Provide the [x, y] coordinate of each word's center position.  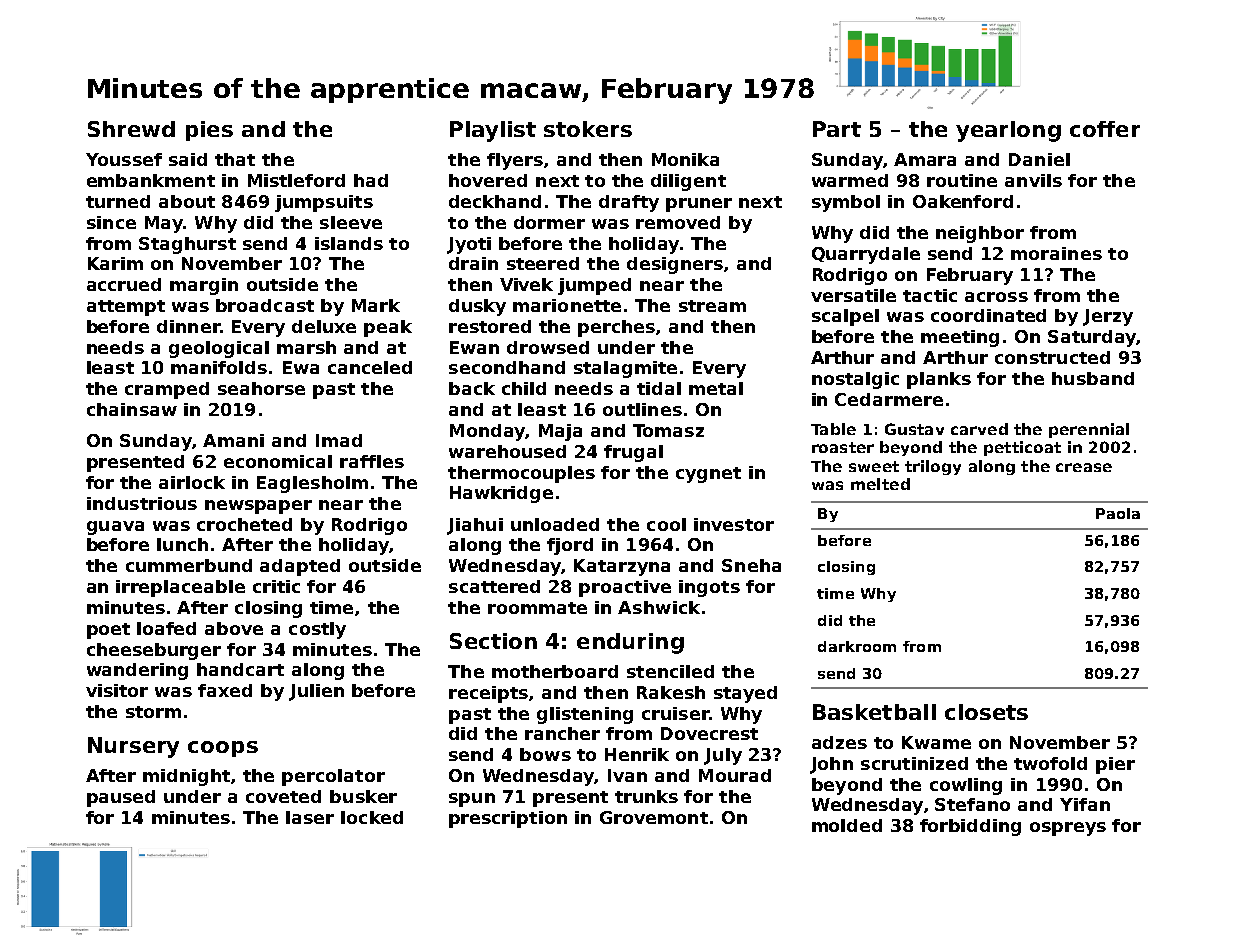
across [996, 297]
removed [678, 222]
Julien [316, 692]
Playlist [493, 131]
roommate [537, 608]
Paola [1118, 513]
